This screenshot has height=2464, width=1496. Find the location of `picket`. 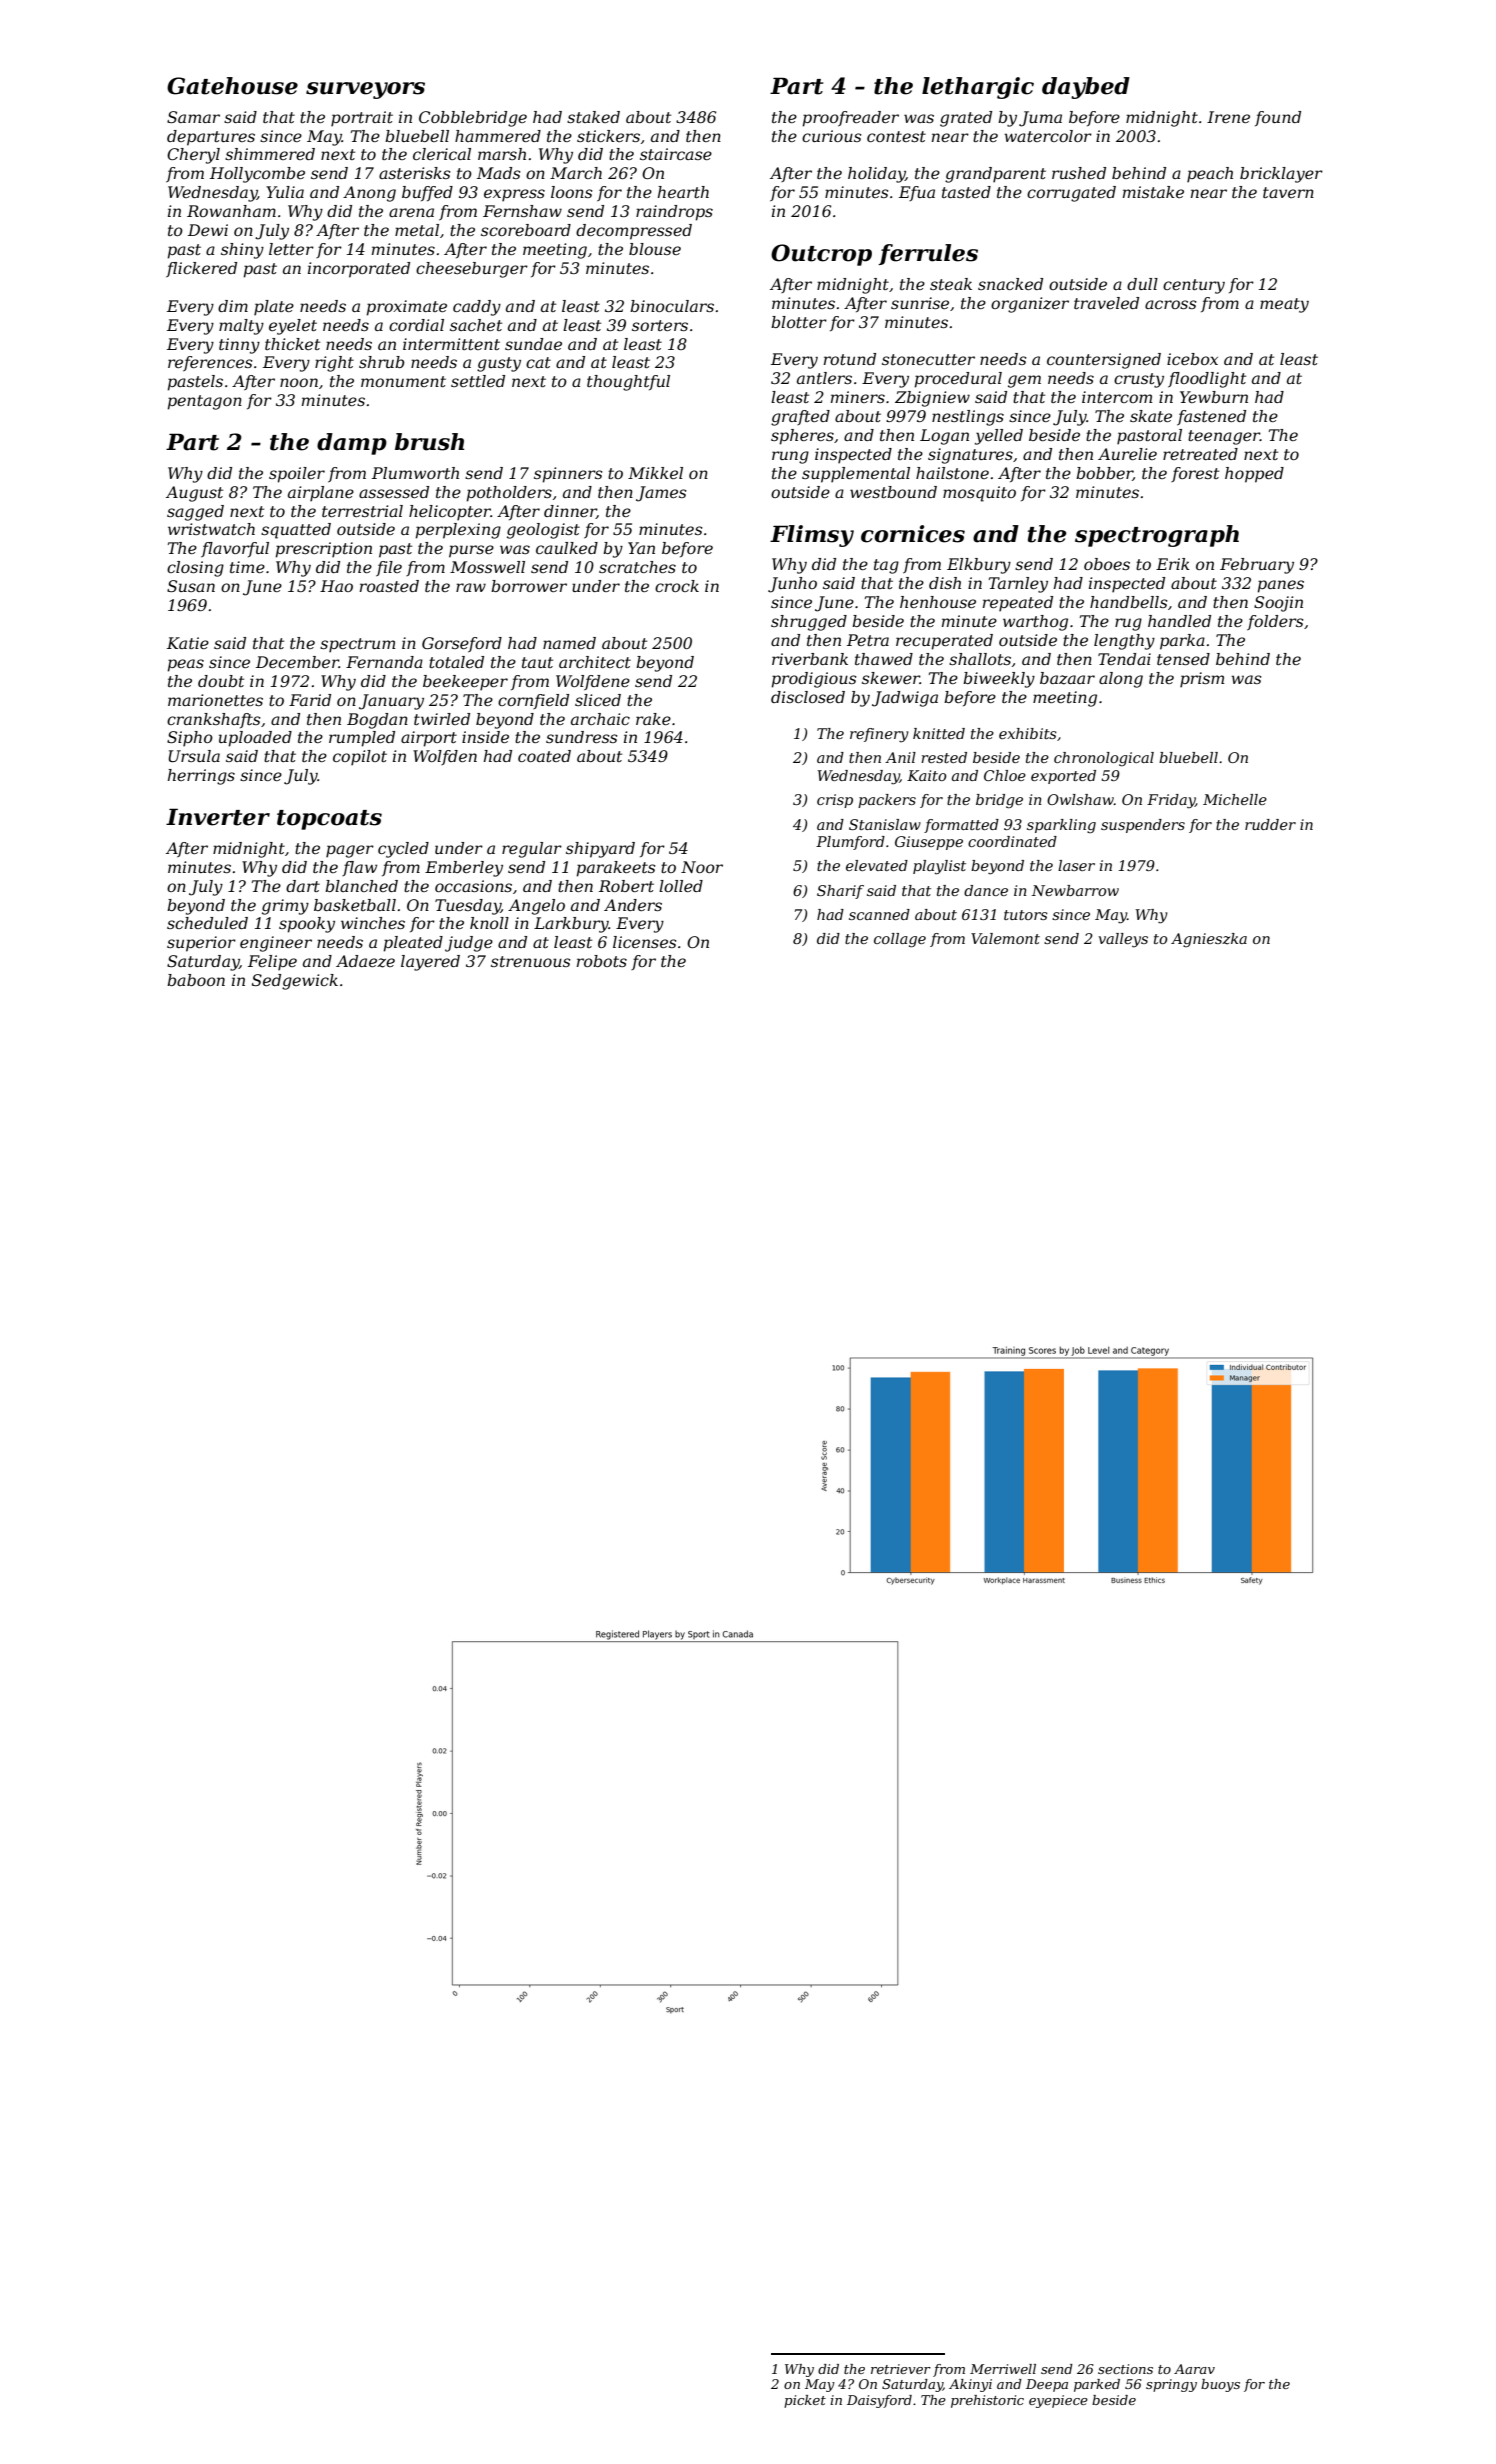

picket is located at coordinates (805, 2401).
